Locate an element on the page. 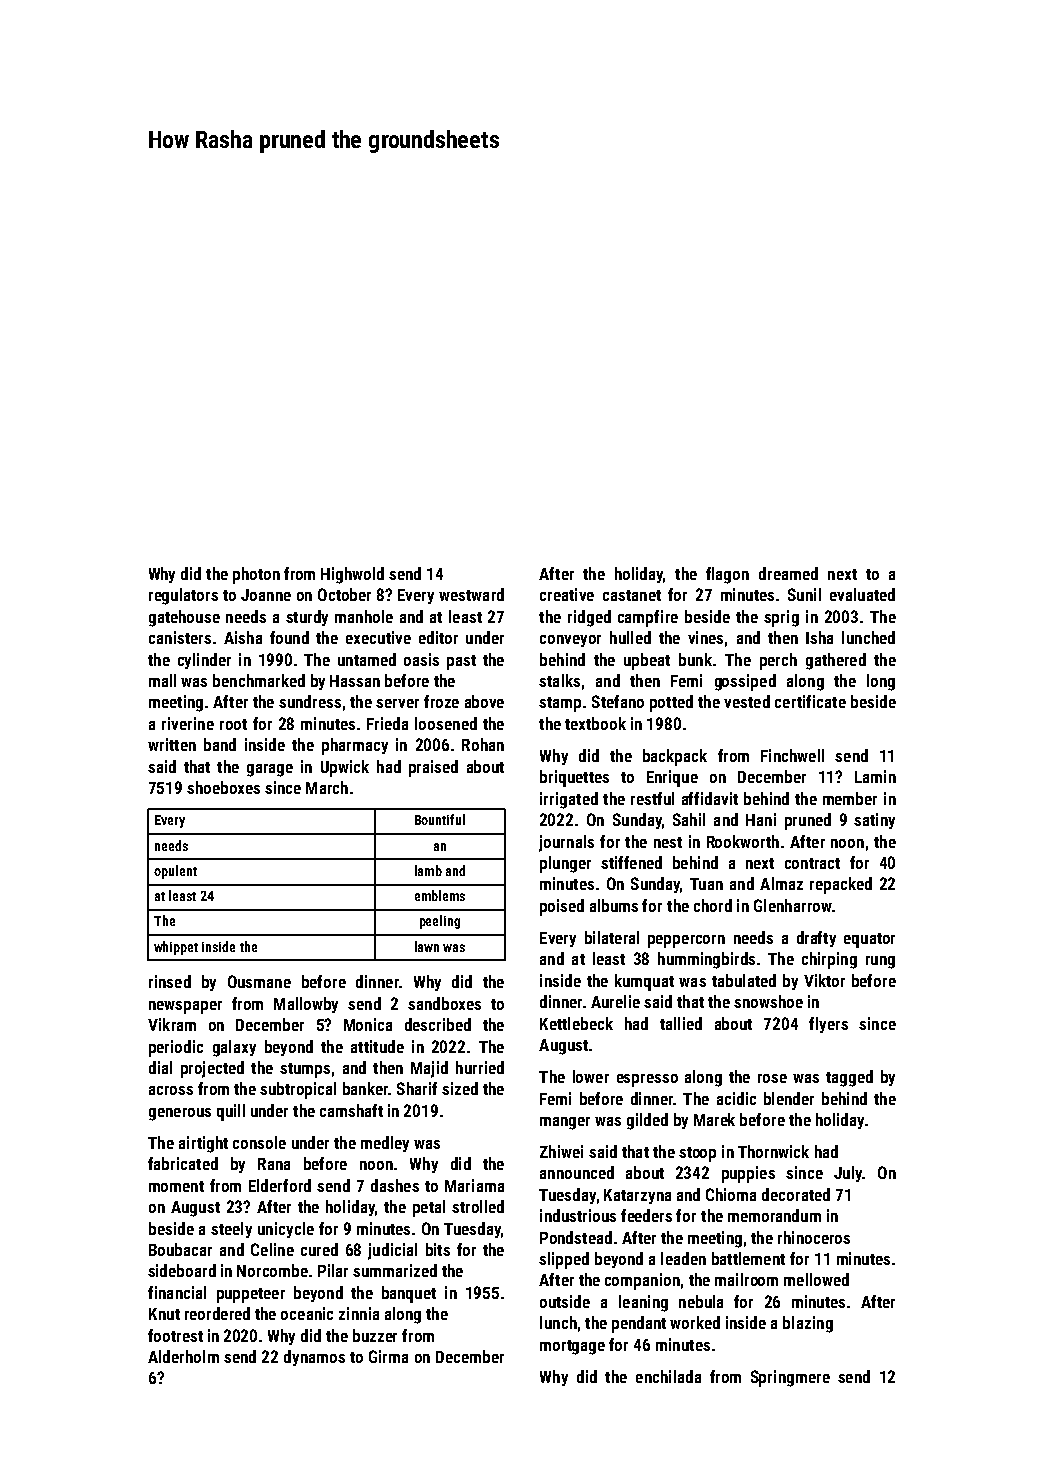 The height and width of the page is (1483, 1044). found is located at coordinates (289, 637).
